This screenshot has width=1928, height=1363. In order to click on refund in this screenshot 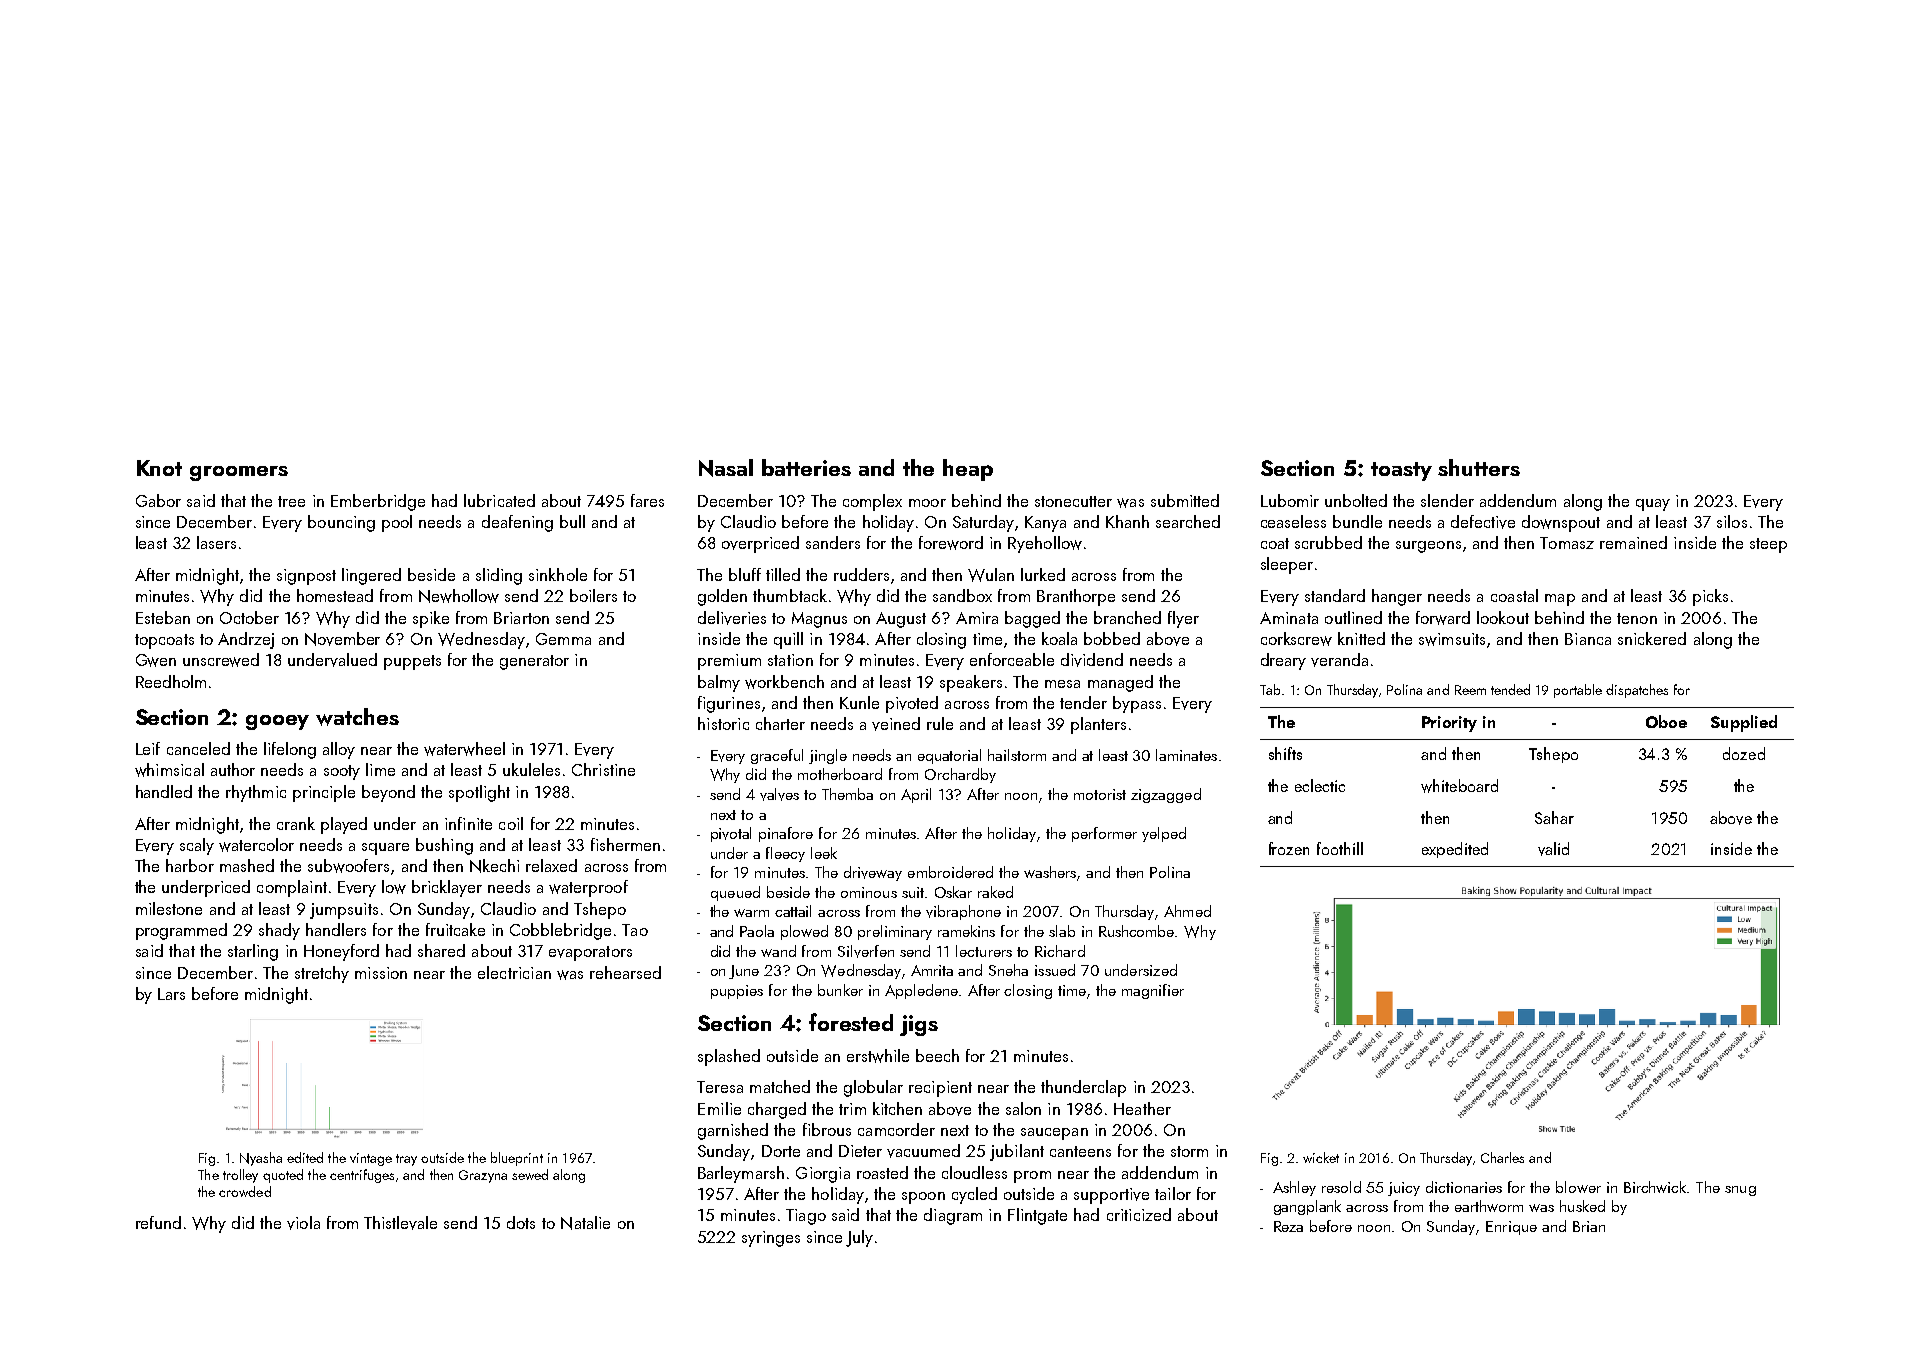, I will do `click(158, 1222)`.
